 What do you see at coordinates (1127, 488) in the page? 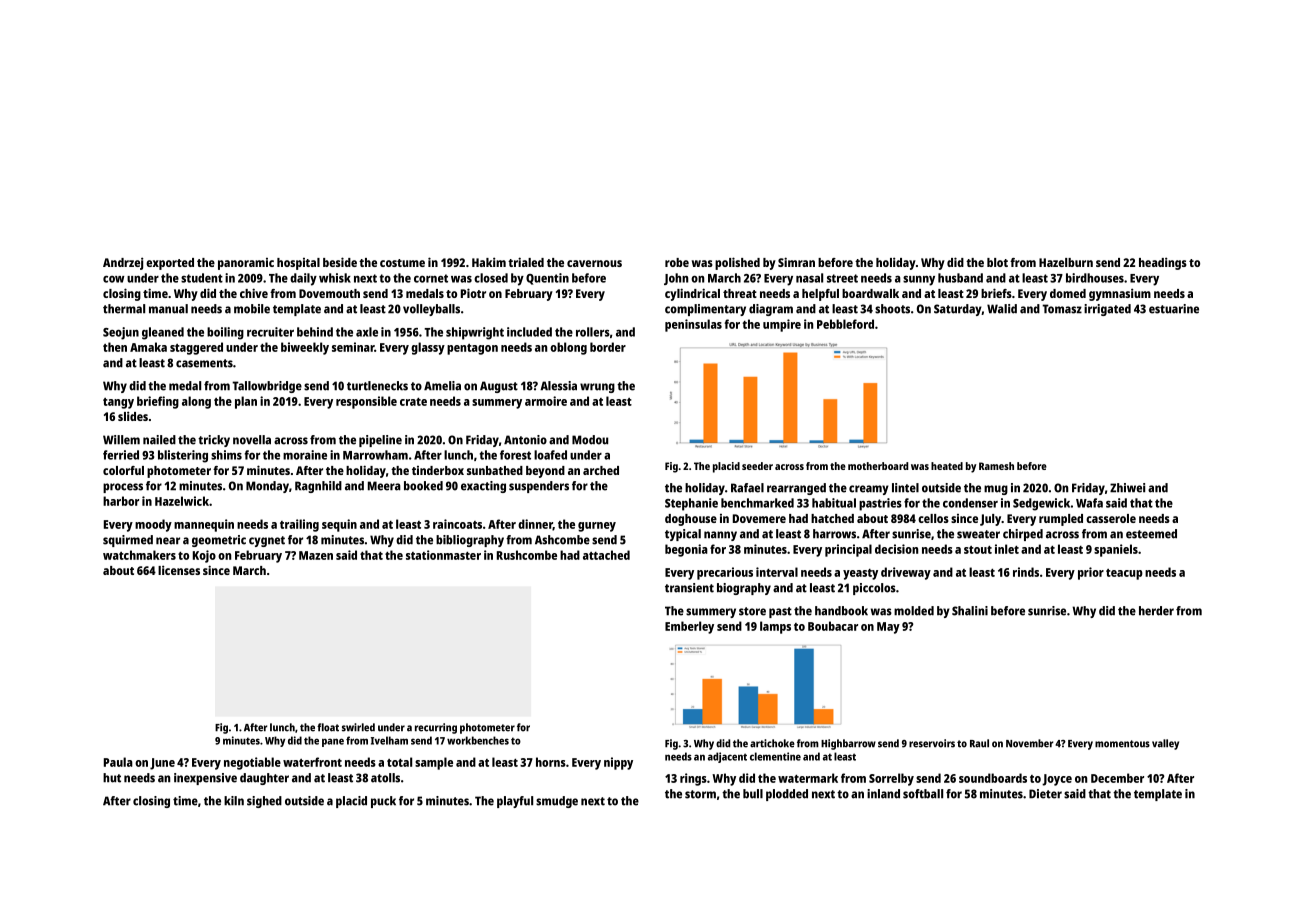
I see `Zhiwei` at bounding box center [1127, 488].
